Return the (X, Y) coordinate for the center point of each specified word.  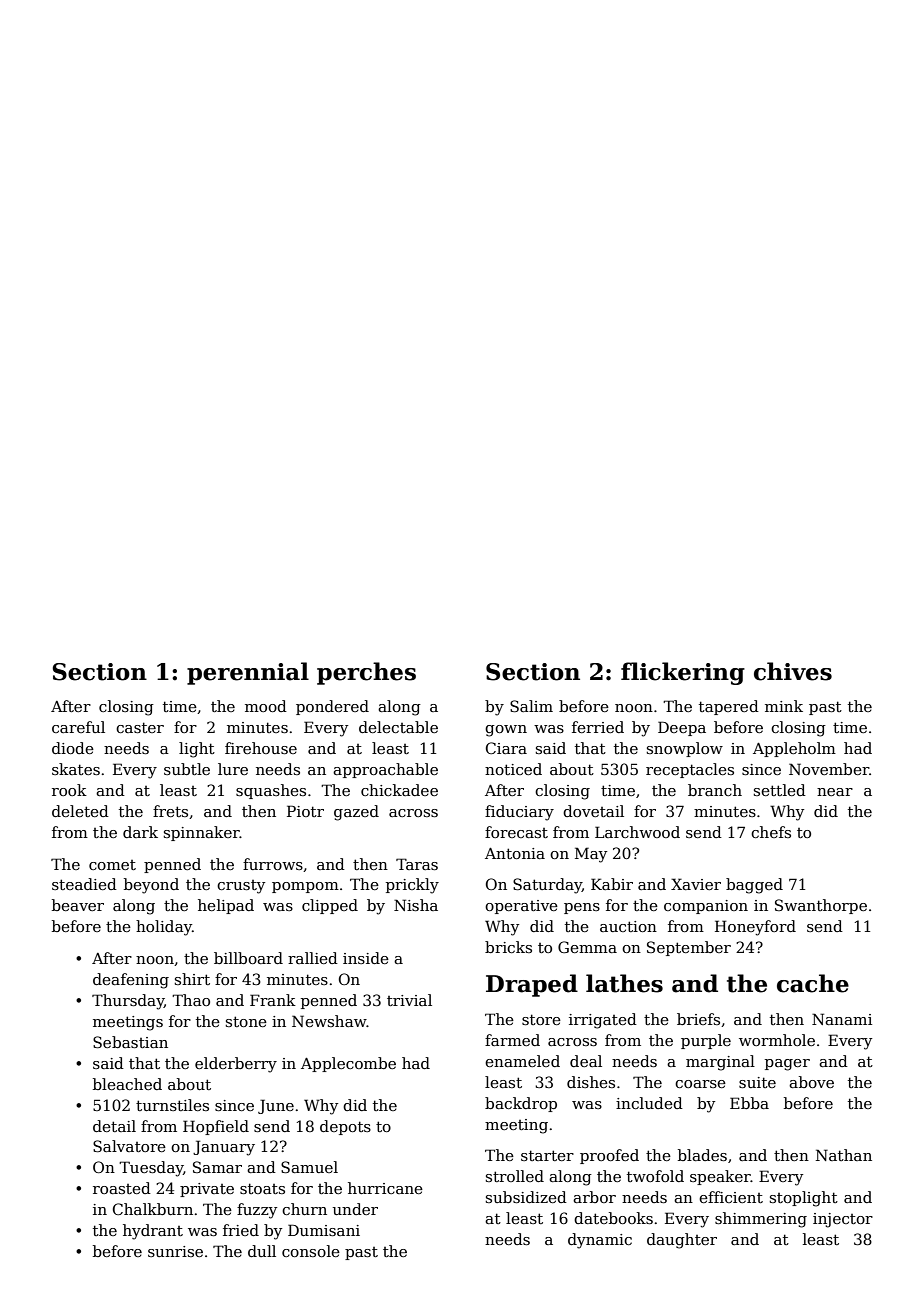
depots (345, 1127)
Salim (531, 706)
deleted (80, 811)
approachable (385, 770)
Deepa (682, 728)
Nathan (844, 1155)
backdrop (521, 1104)
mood (266, 706)
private (207, 1190)
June (276, 1106)
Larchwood (637, 832)
